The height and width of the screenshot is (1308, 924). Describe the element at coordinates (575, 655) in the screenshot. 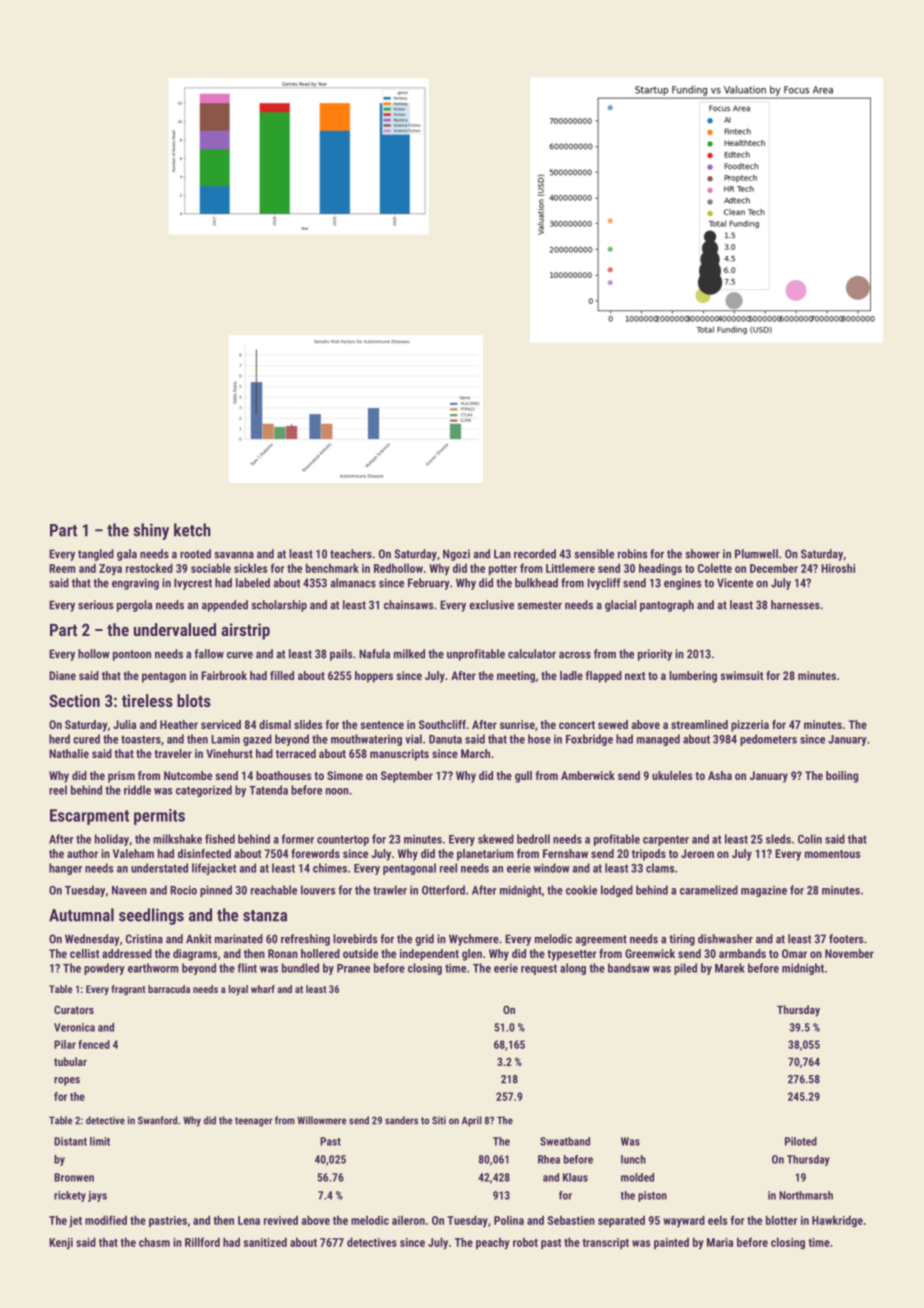

I see `across` at that location.
